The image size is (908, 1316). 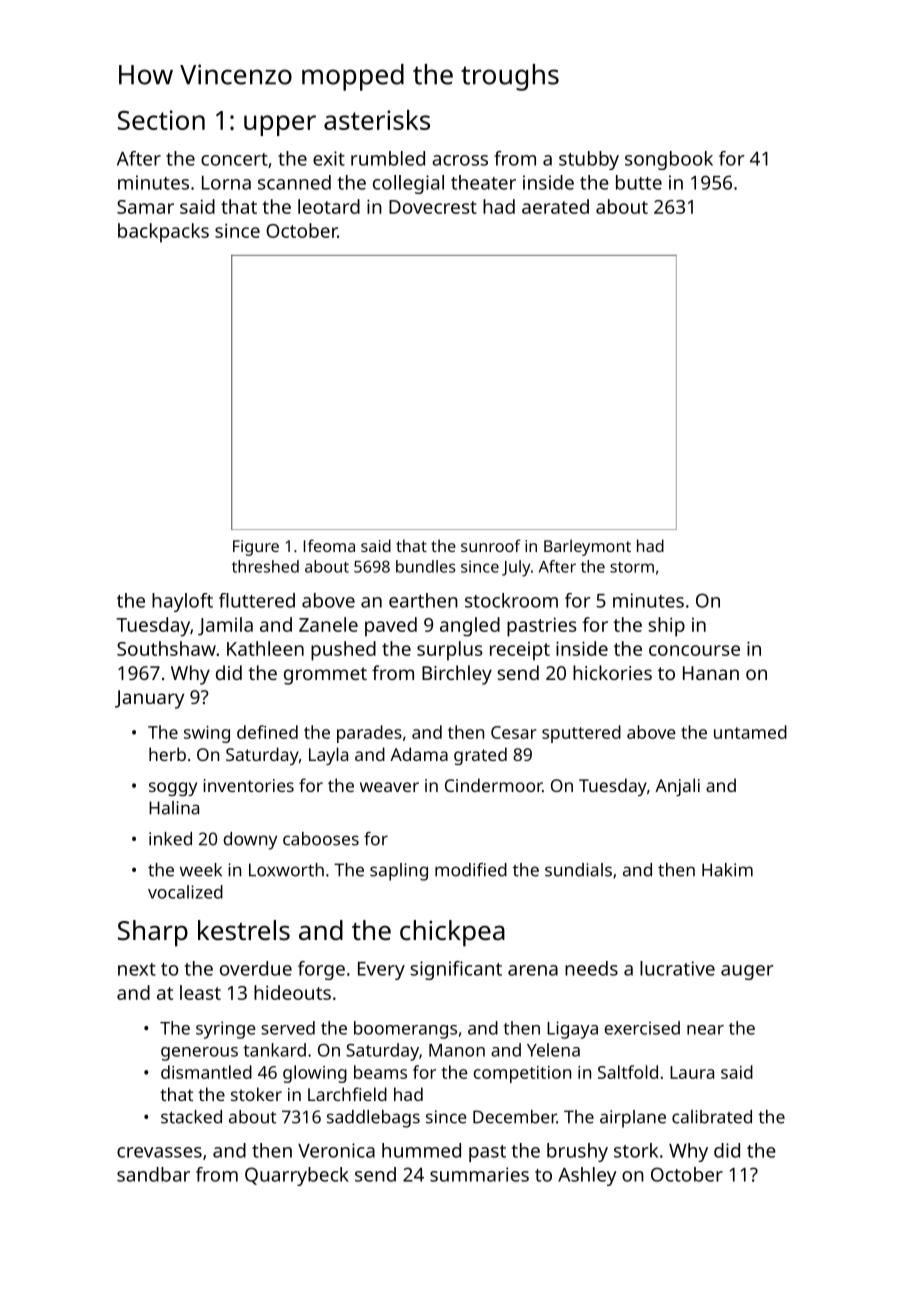 I want to click on songbook, so click(x=669, y=160).
